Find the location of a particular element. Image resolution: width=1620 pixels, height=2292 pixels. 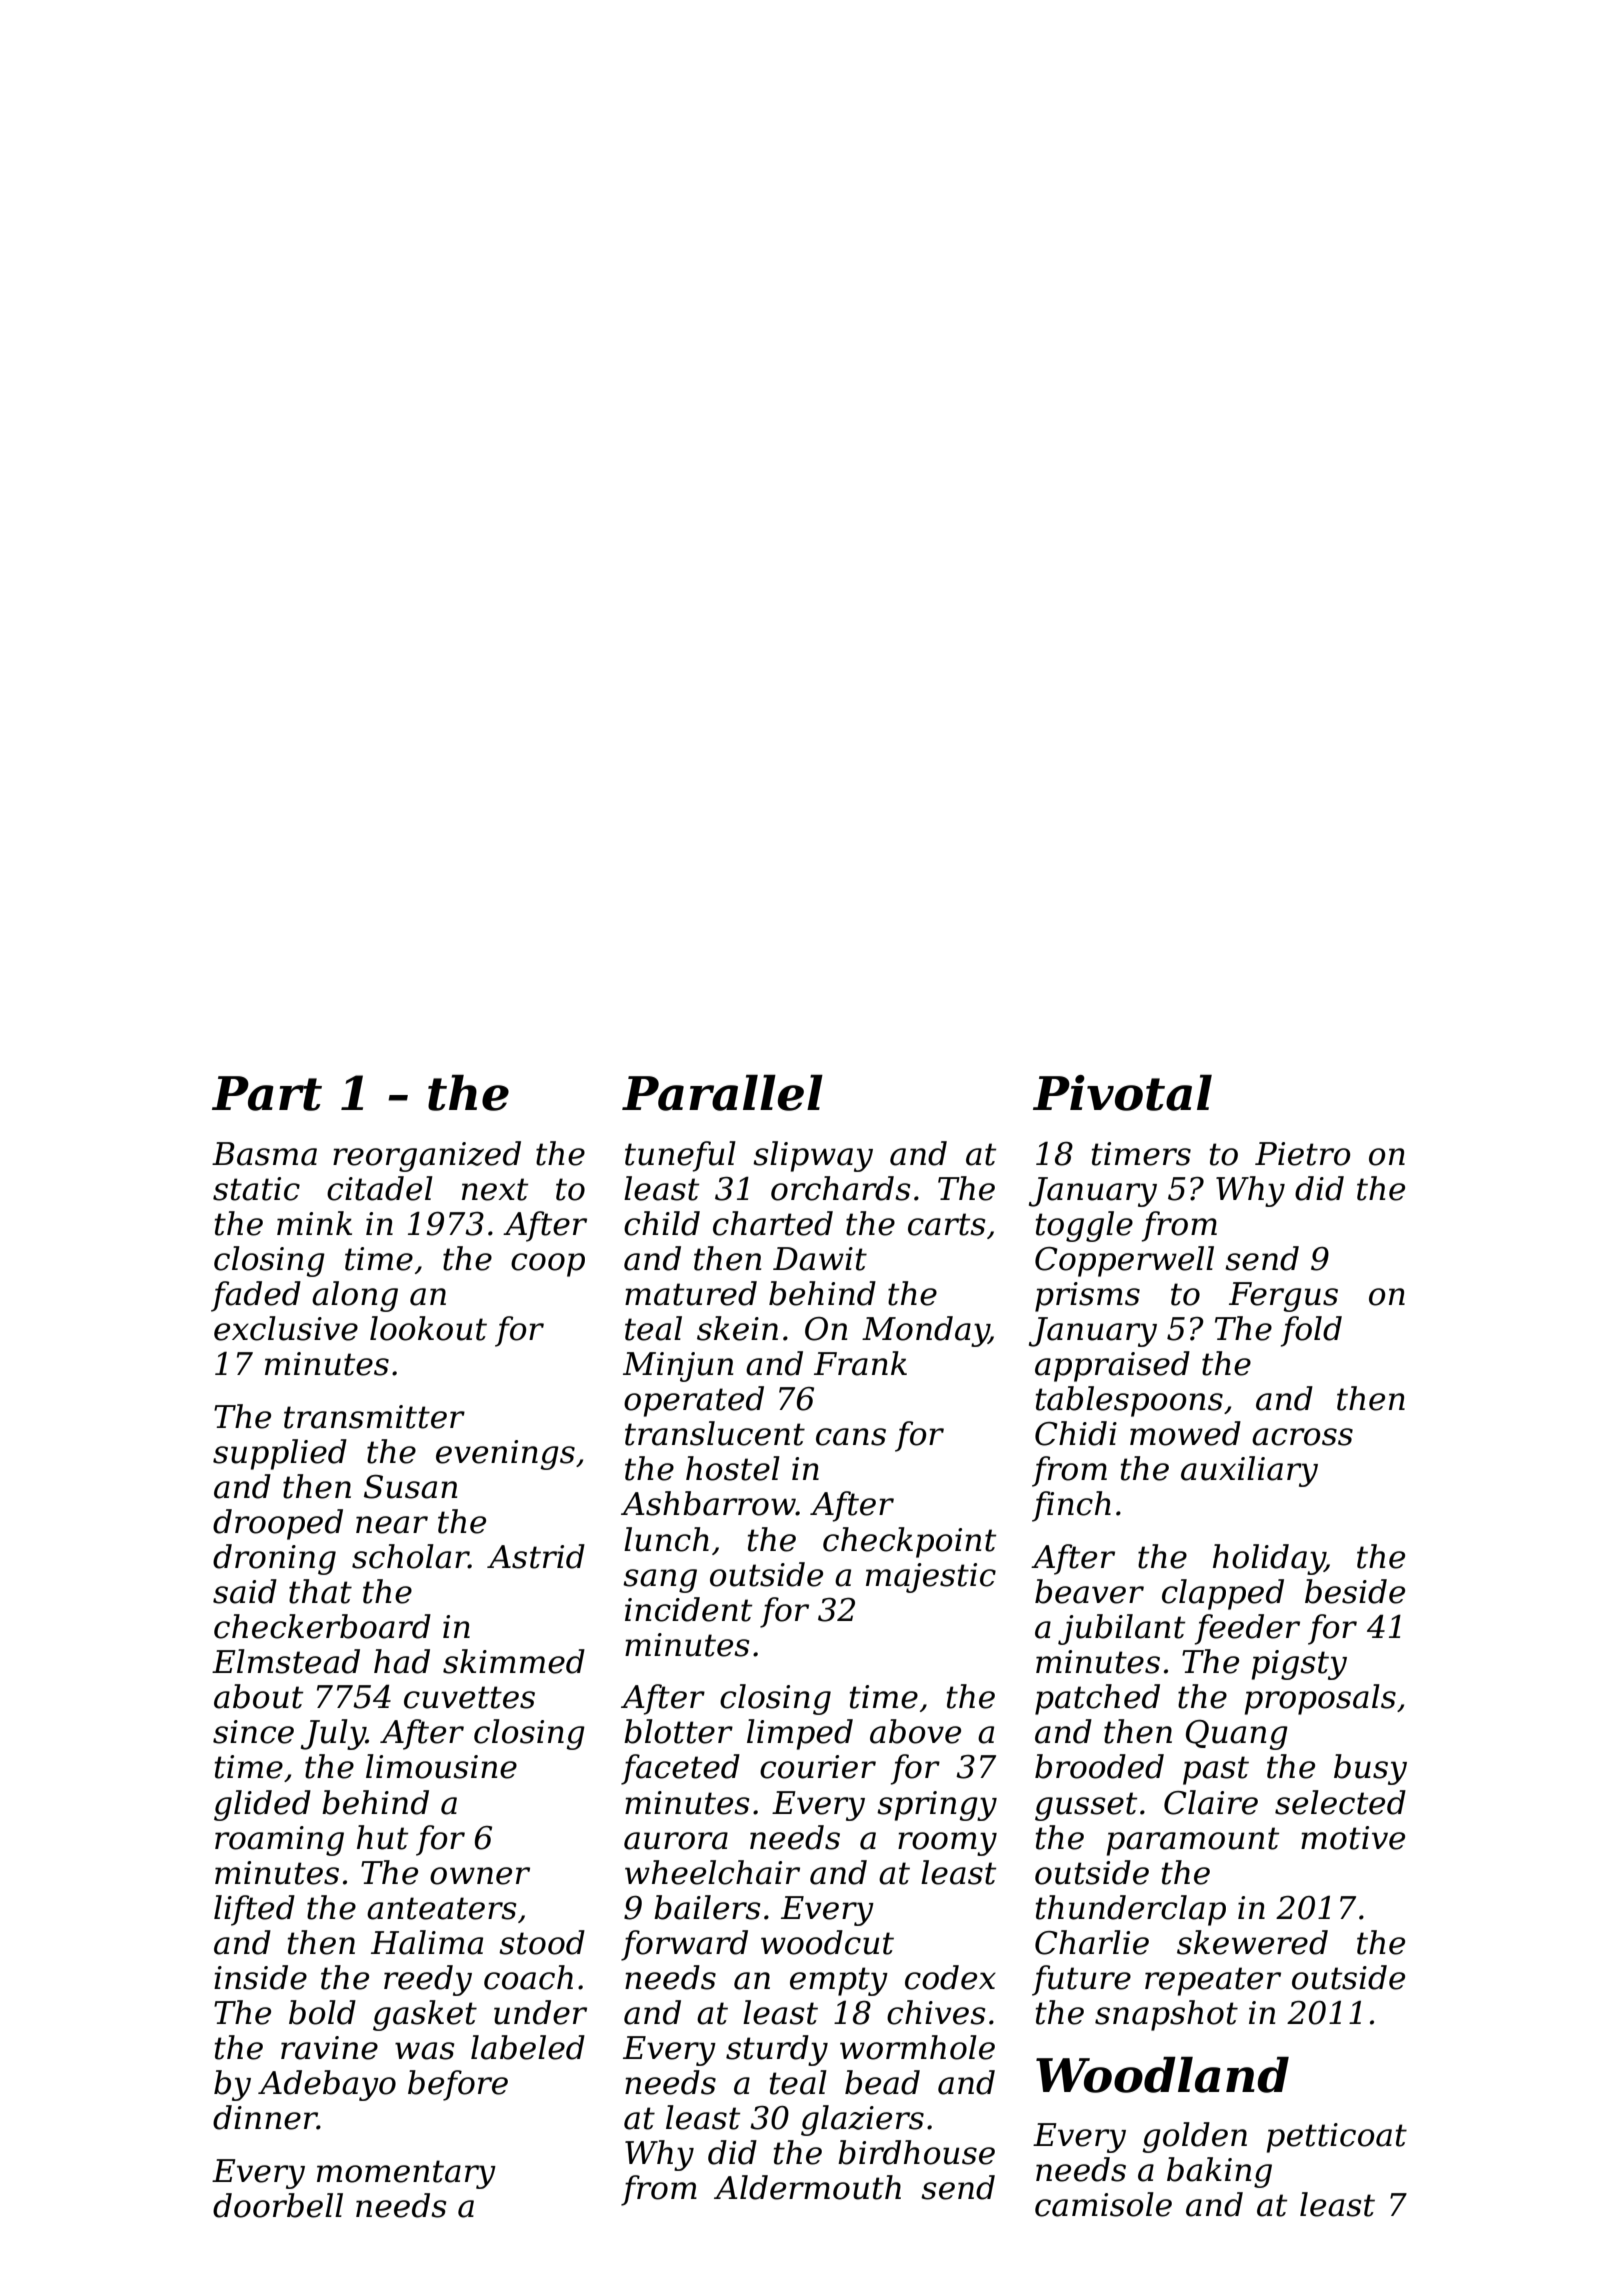

Parallel is located at coordinates (722, 1093).
